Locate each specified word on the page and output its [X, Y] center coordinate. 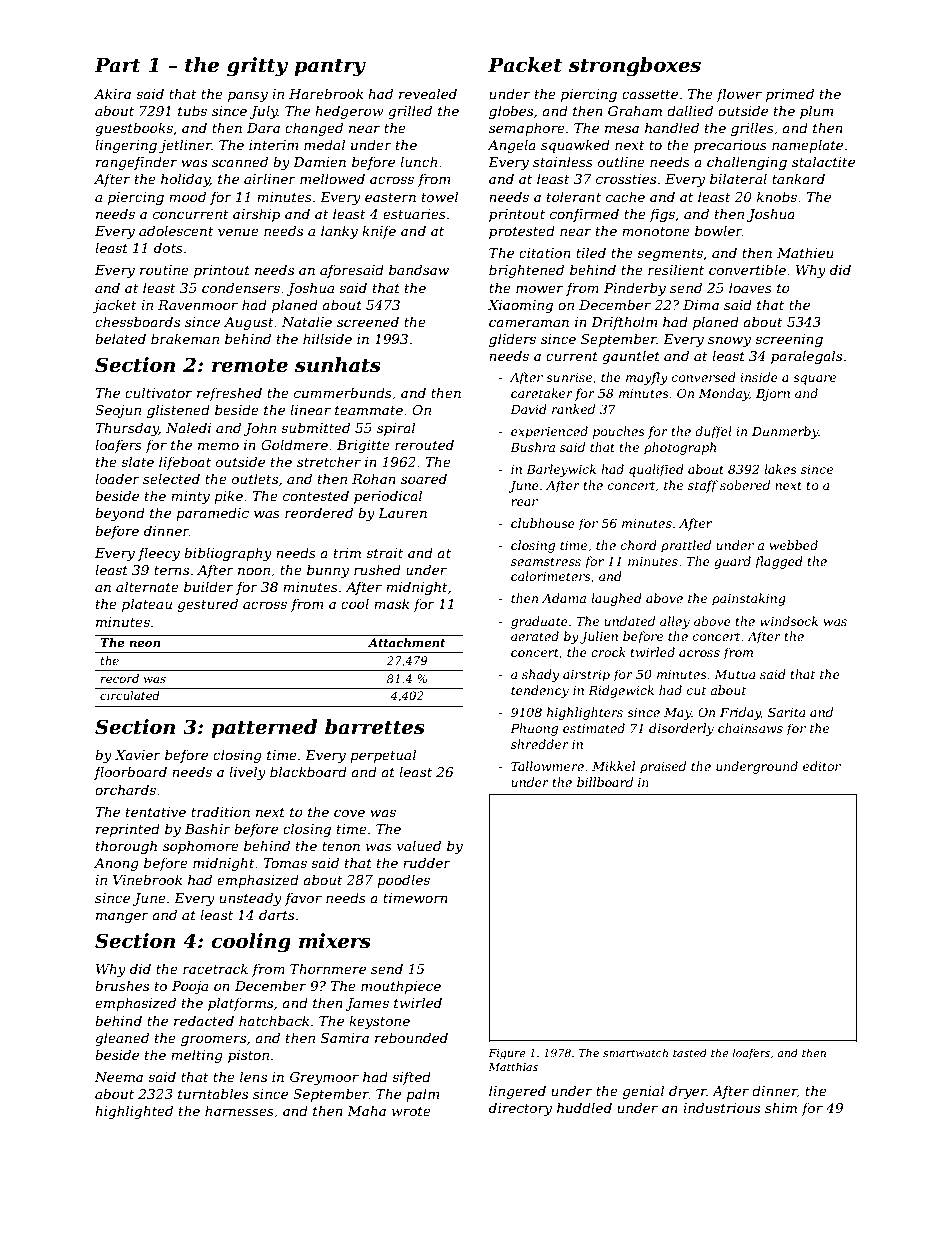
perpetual [383, 756]
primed [790, 95]
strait [384, 553]
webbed [793, 545]
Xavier [138, 755]
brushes [122, 985]
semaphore [527, 129]
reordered [319, 512]
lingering [126, 146]
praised [663, 767]
